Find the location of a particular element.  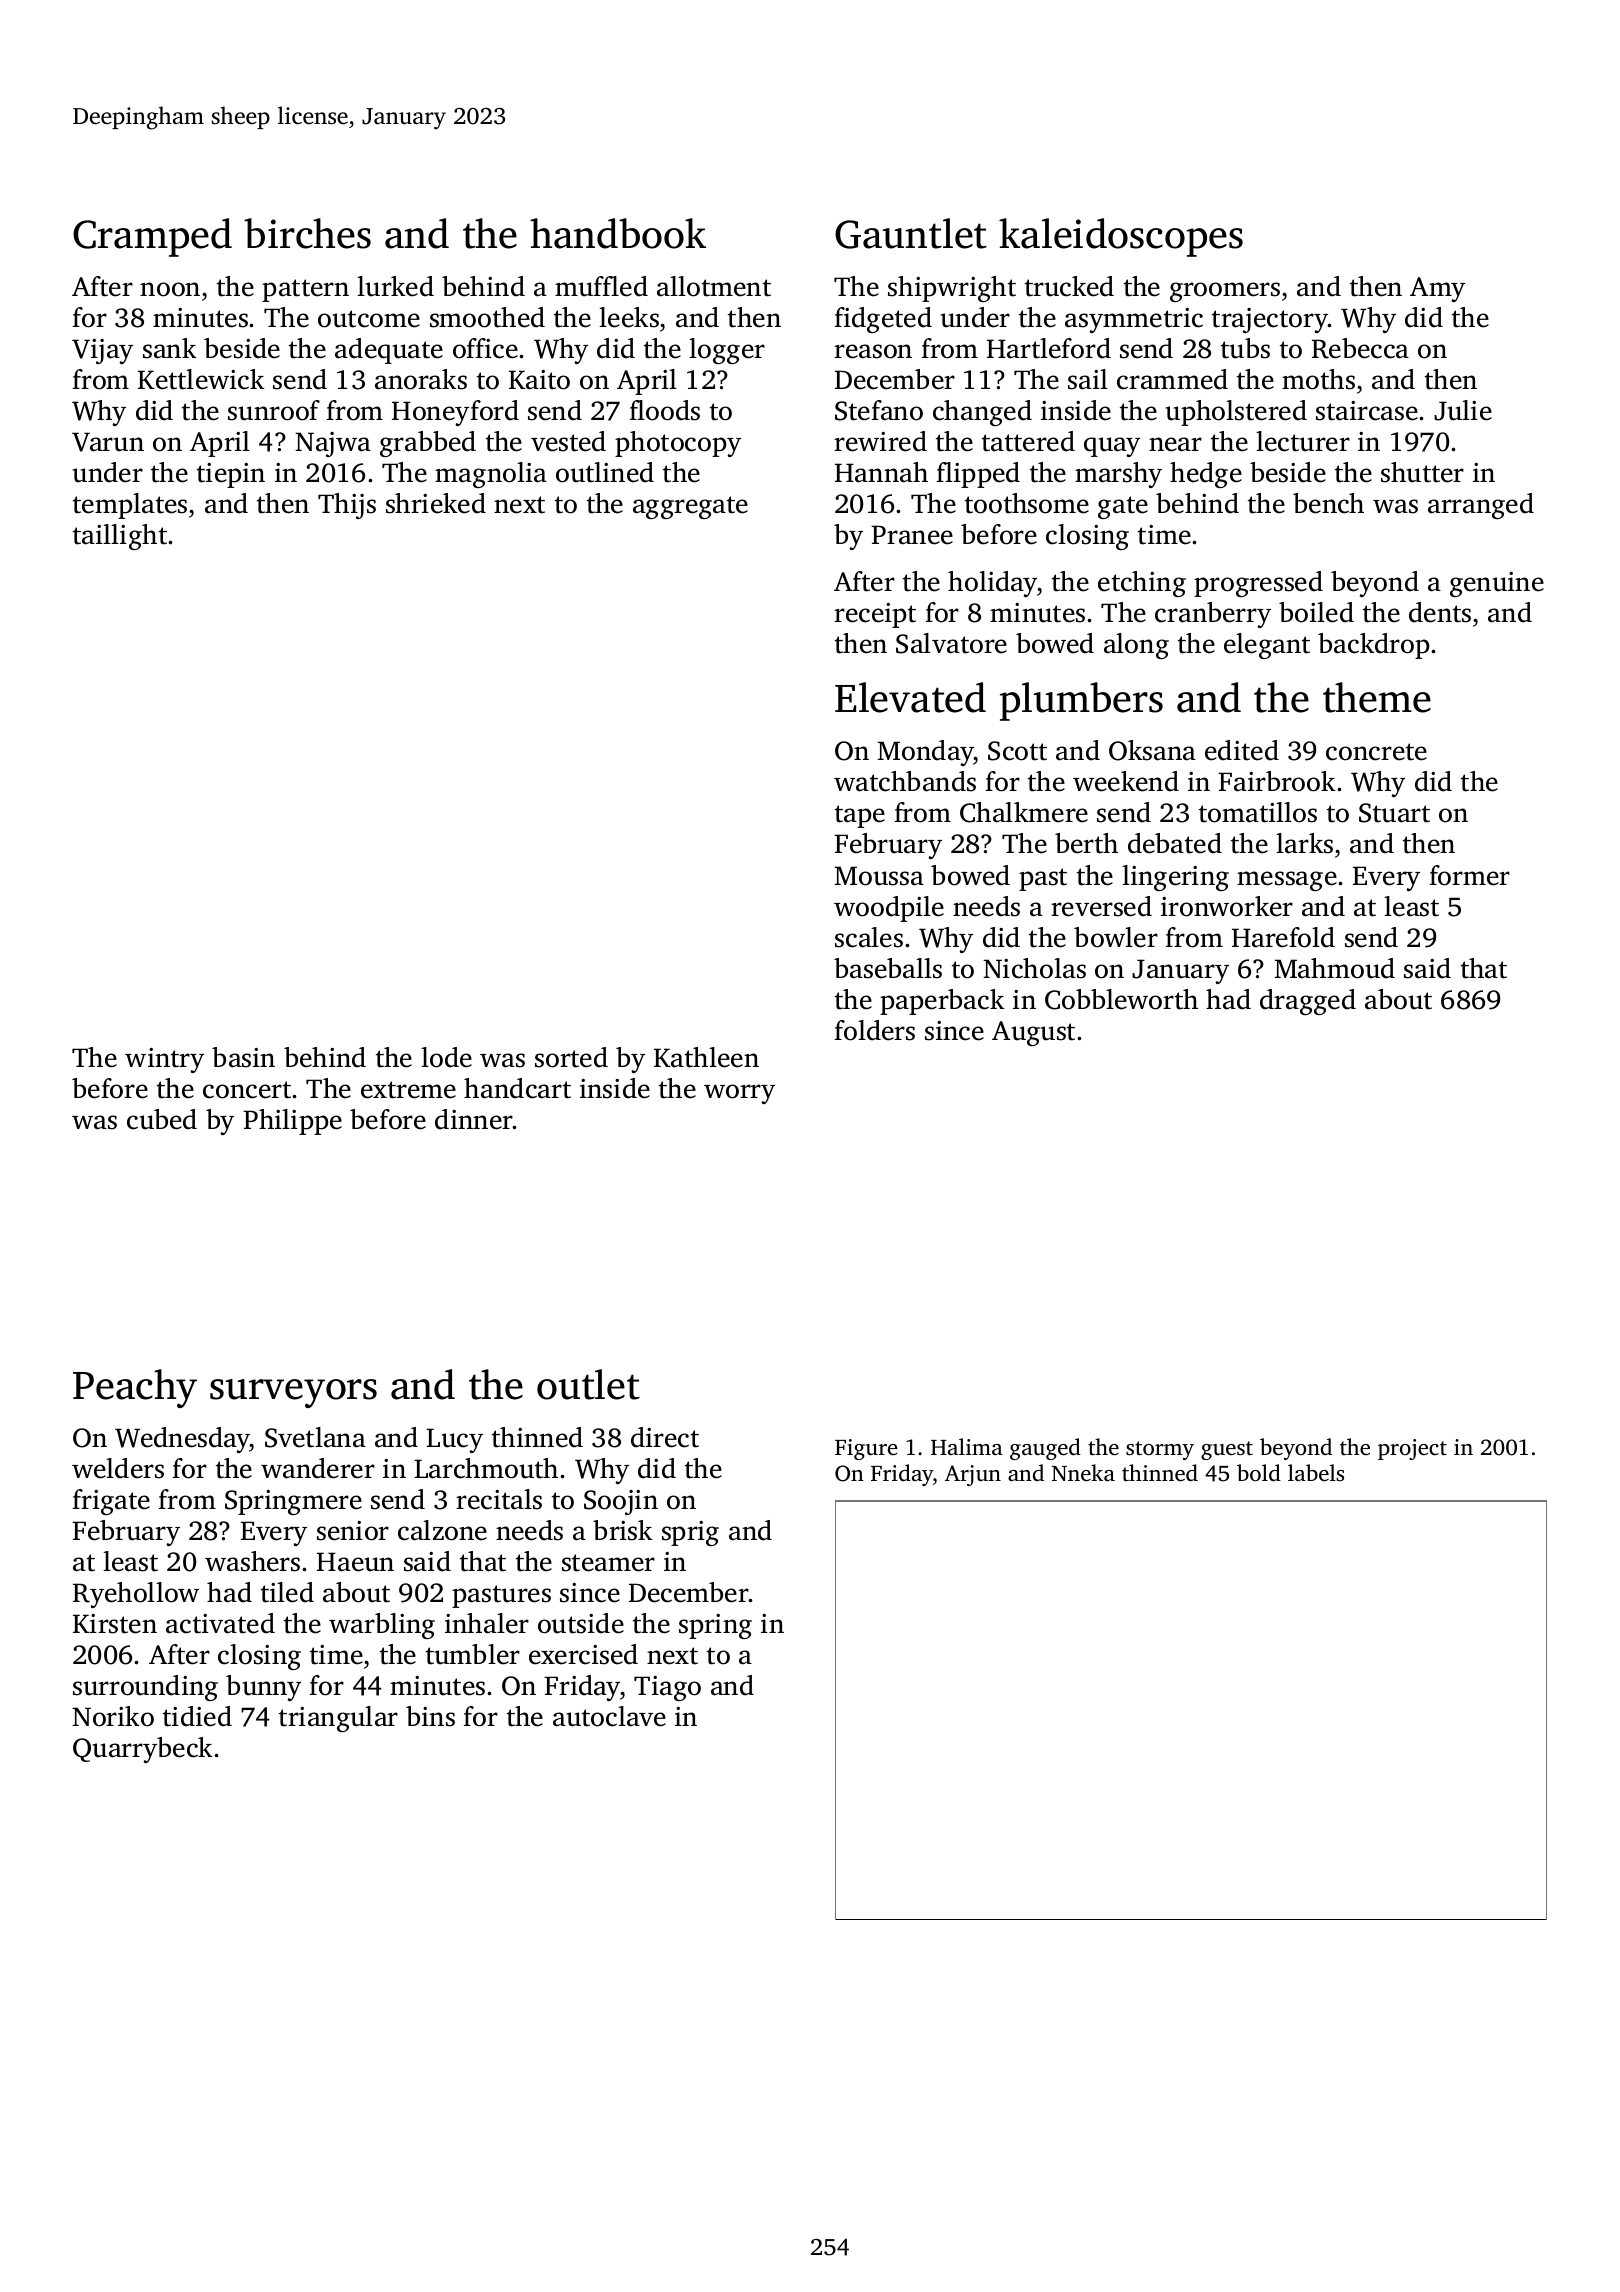

Ryehollow is located at coordinates (136, 1595).
